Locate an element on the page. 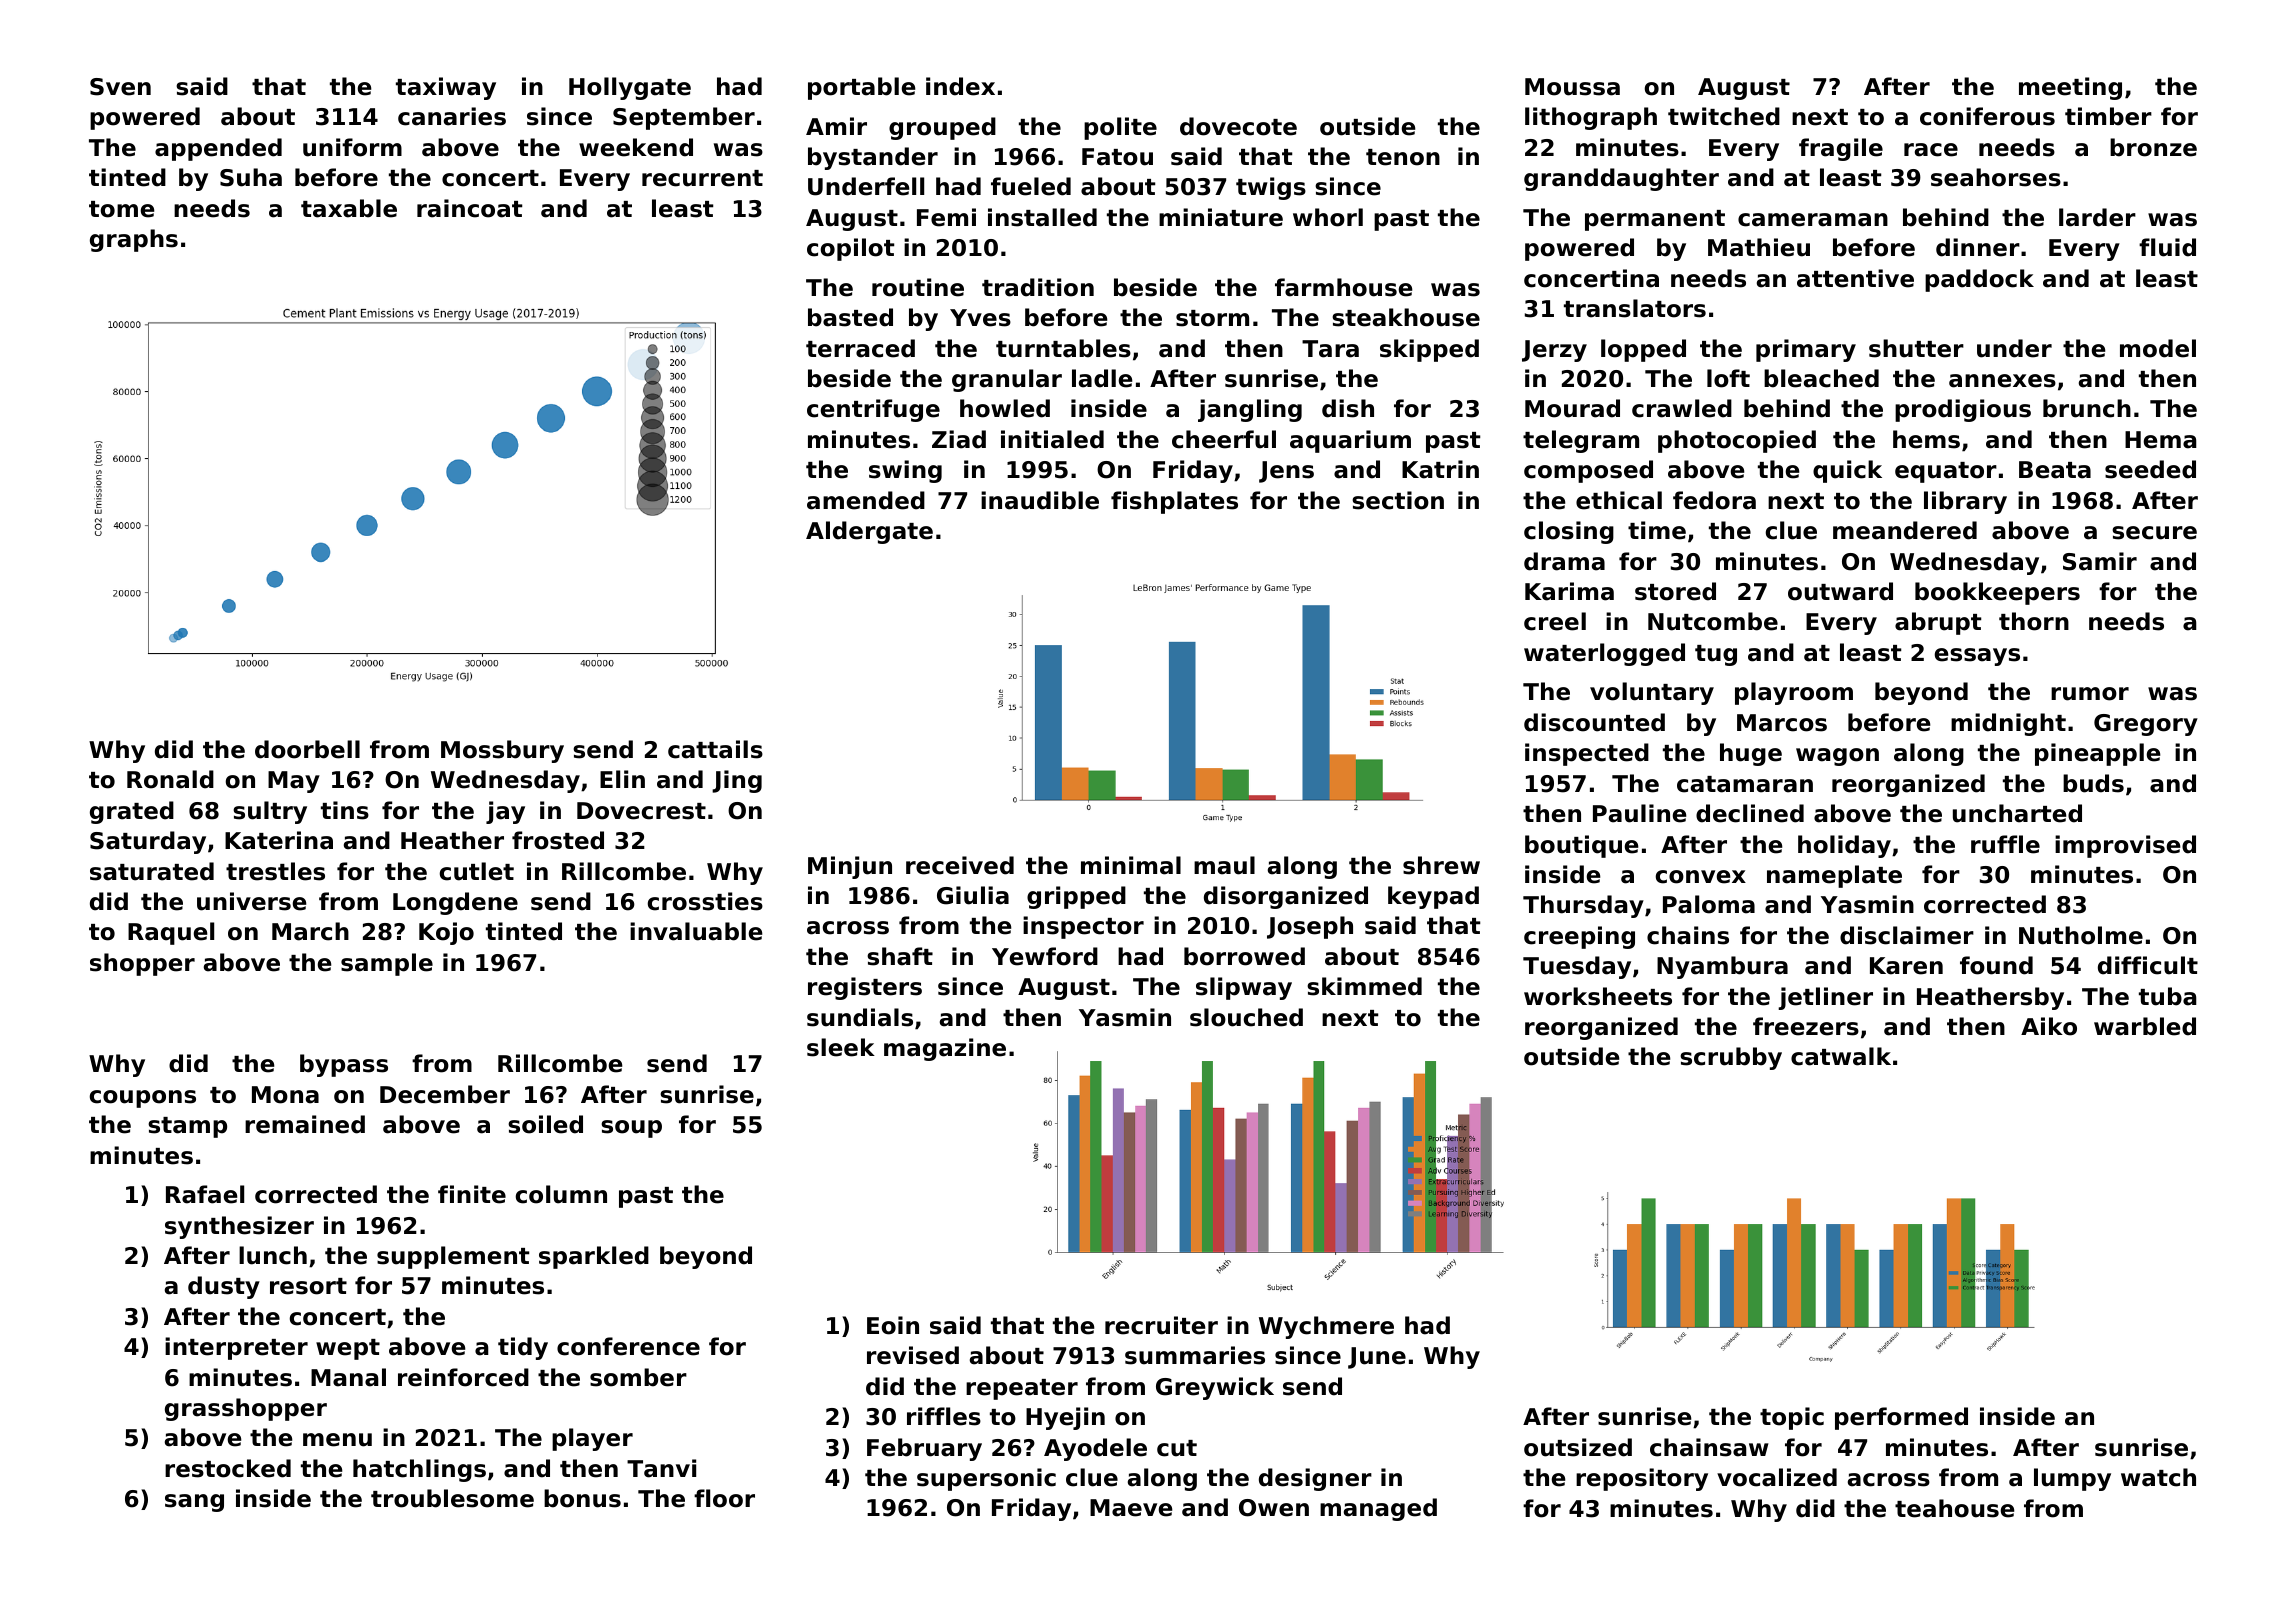  doorbell is located at coordinates (307, 749).
